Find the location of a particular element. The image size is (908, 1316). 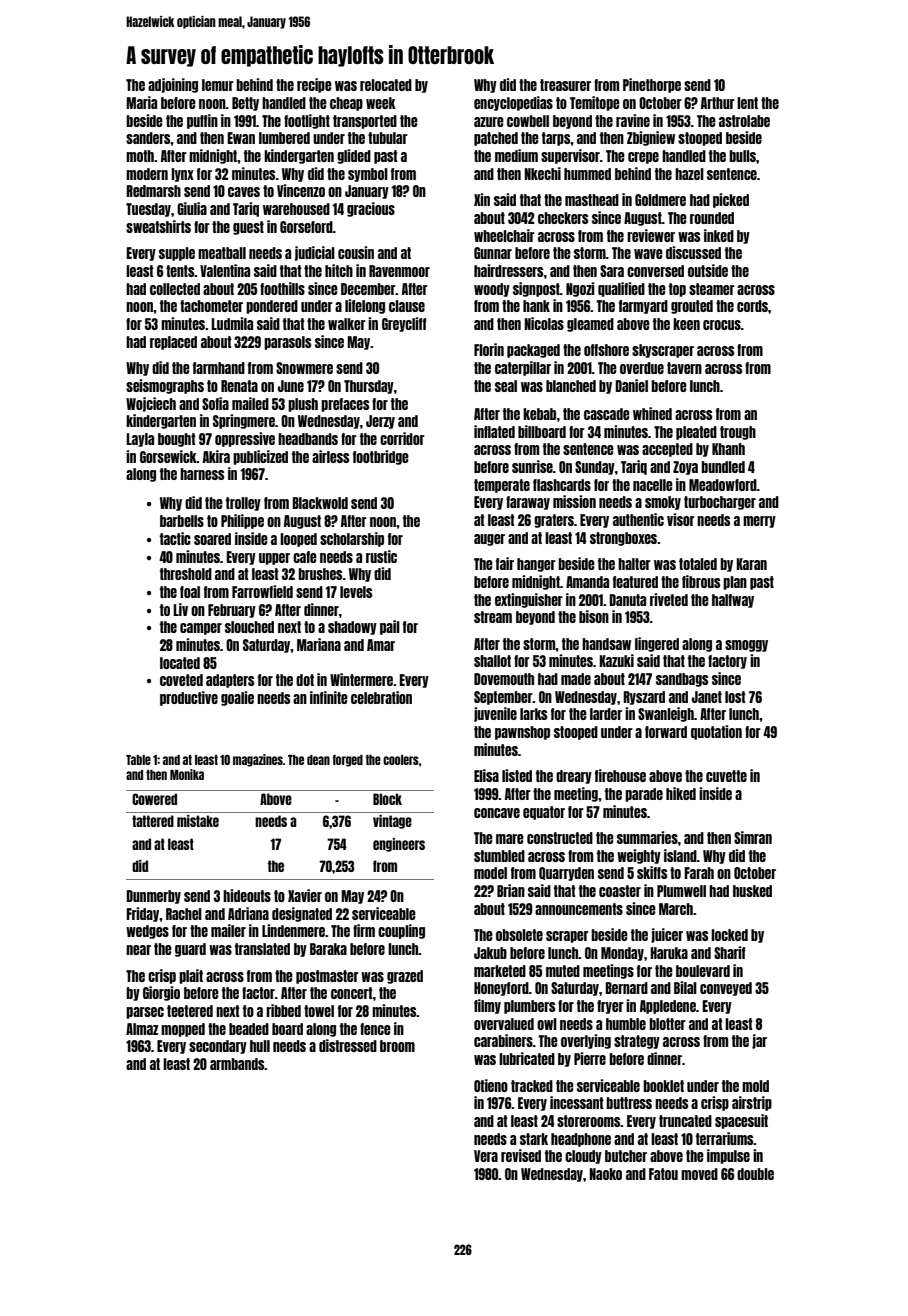

concert is located at coordinates (352, 993).
